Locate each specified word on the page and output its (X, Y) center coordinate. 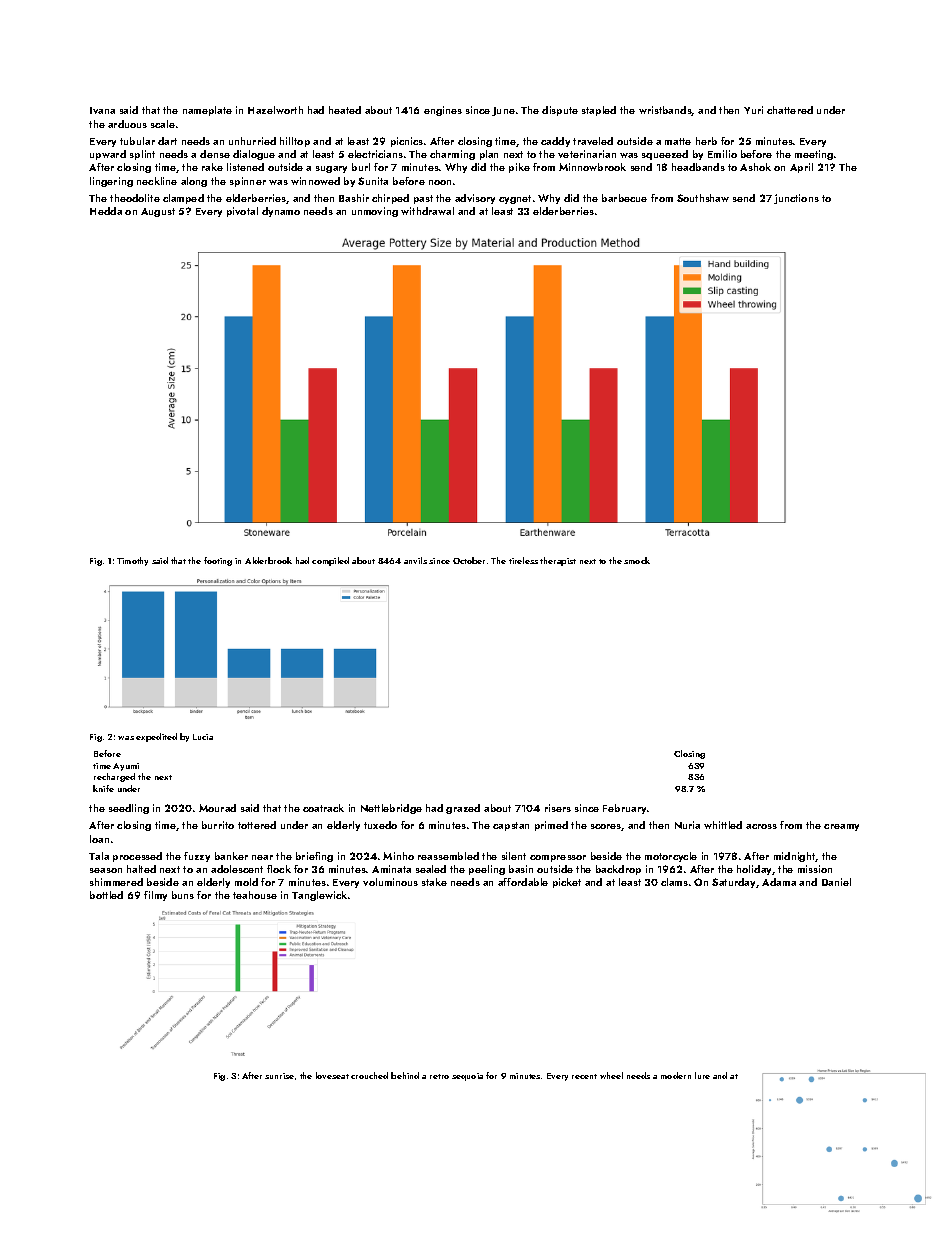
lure (702, 1075)
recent (584, 1076)
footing (218, 561)
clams (674, 882)
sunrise (279, 1076)
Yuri (753, 110)
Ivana (102, 110)
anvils (415, 560)
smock (637, 560)
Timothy (132, 561)
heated (345, 110)
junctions (796, 199)
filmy (155, 896)
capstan (511, 826)
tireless (523, 560)
